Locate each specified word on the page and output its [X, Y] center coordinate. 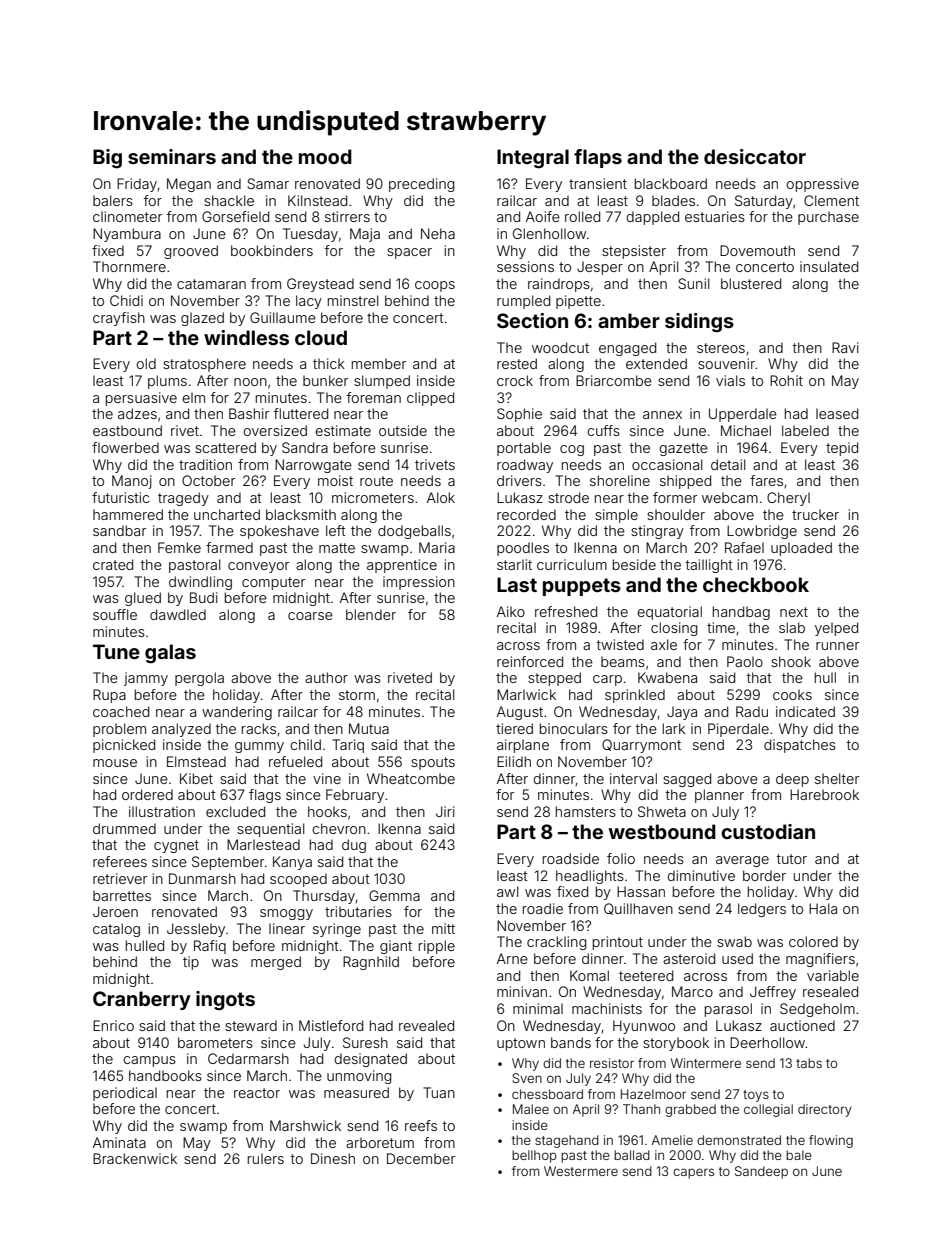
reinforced [530, 661]
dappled [652, 218]
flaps [598, 158]
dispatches [800, 746]
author [326, 677]
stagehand [567, 1141]
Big [107, 159]
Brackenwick [135, 1158]
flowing [831, 1141]
